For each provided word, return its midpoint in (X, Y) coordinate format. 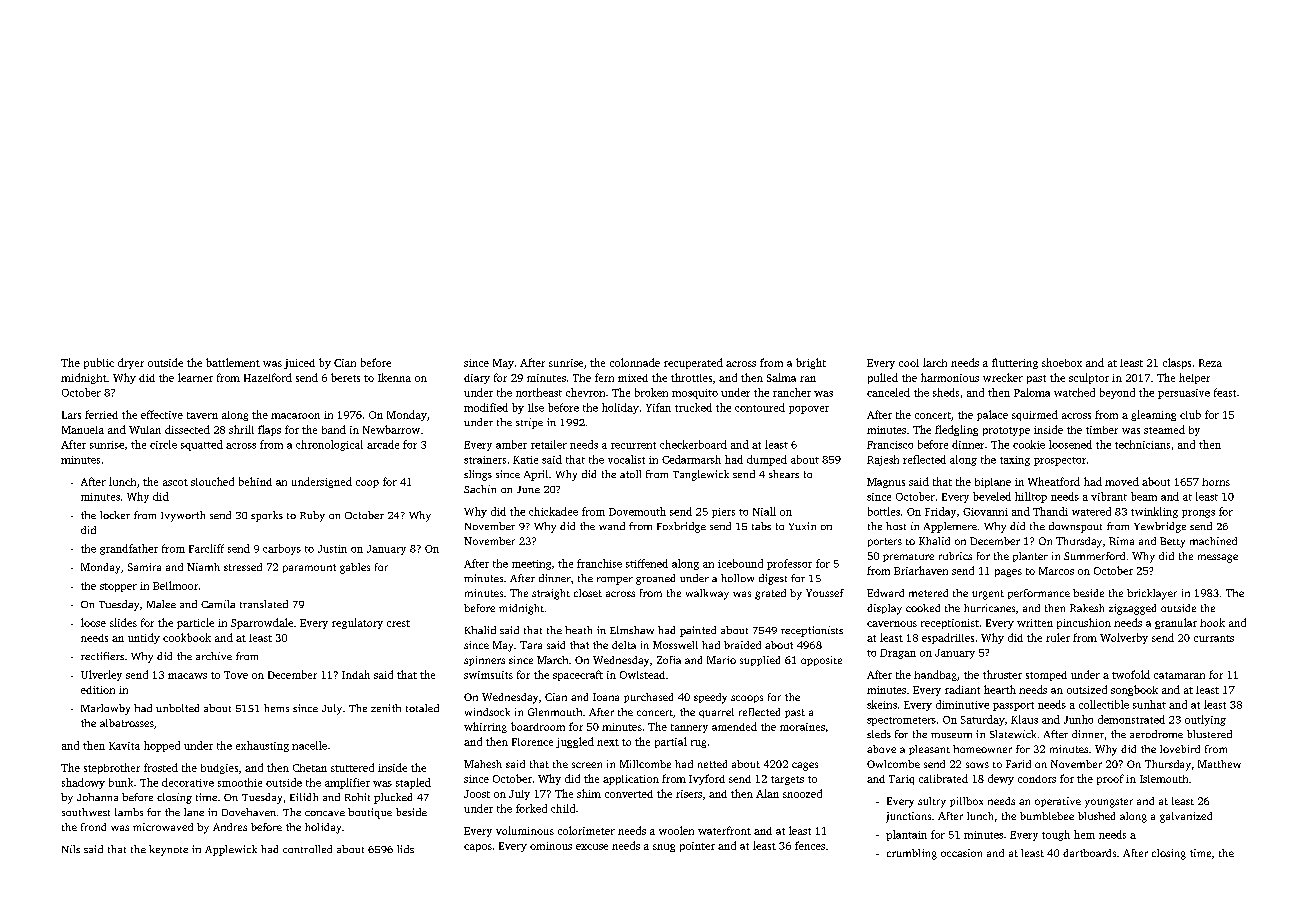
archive (214, 656)
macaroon (295, 416)
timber (1102, 430)
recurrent (633, 445)
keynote (168, 850)
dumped (767, 460)
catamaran (1179, 675)
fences (810, 845)
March (552, 660)
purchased (648, 698)
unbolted (177, 708)
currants (1214, 638)
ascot (175, 482)
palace (992, 415)
